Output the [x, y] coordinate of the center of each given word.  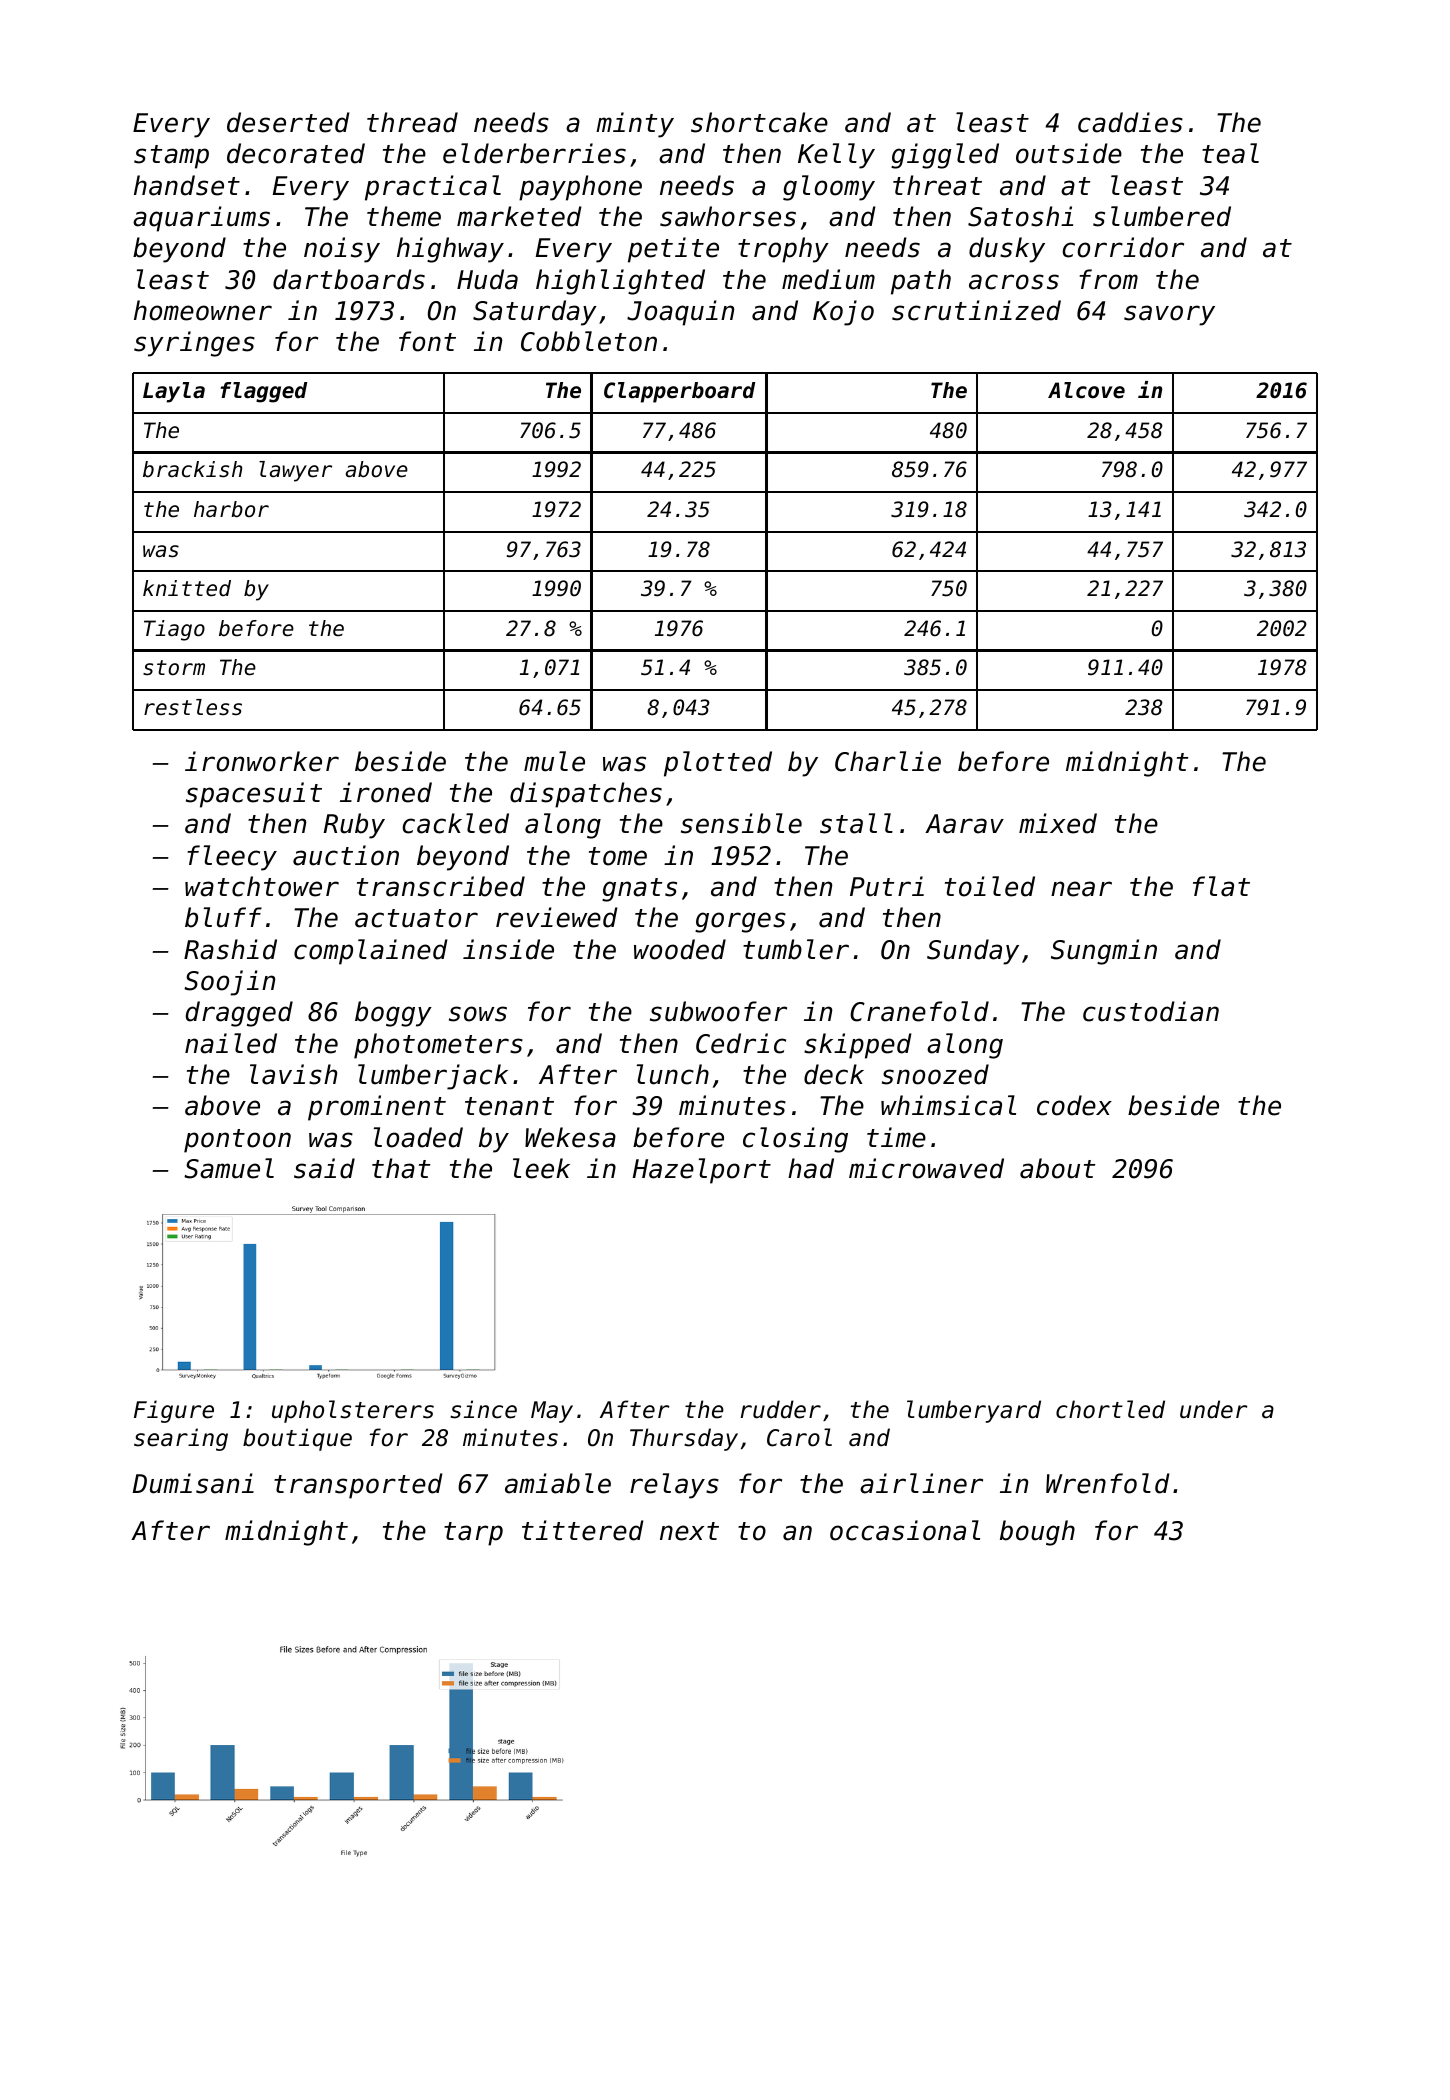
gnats [639, 890]
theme [404, 216]
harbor [231, 509]
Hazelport [701, 1171]
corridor [1123, 247]
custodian [1151, 1011]
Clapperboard [679, 392]
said [324, 1168]
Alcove [1086, 390]
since [483, 1409]
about [1057, 1168]
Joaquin [680, 313]
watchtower [262, 886]
